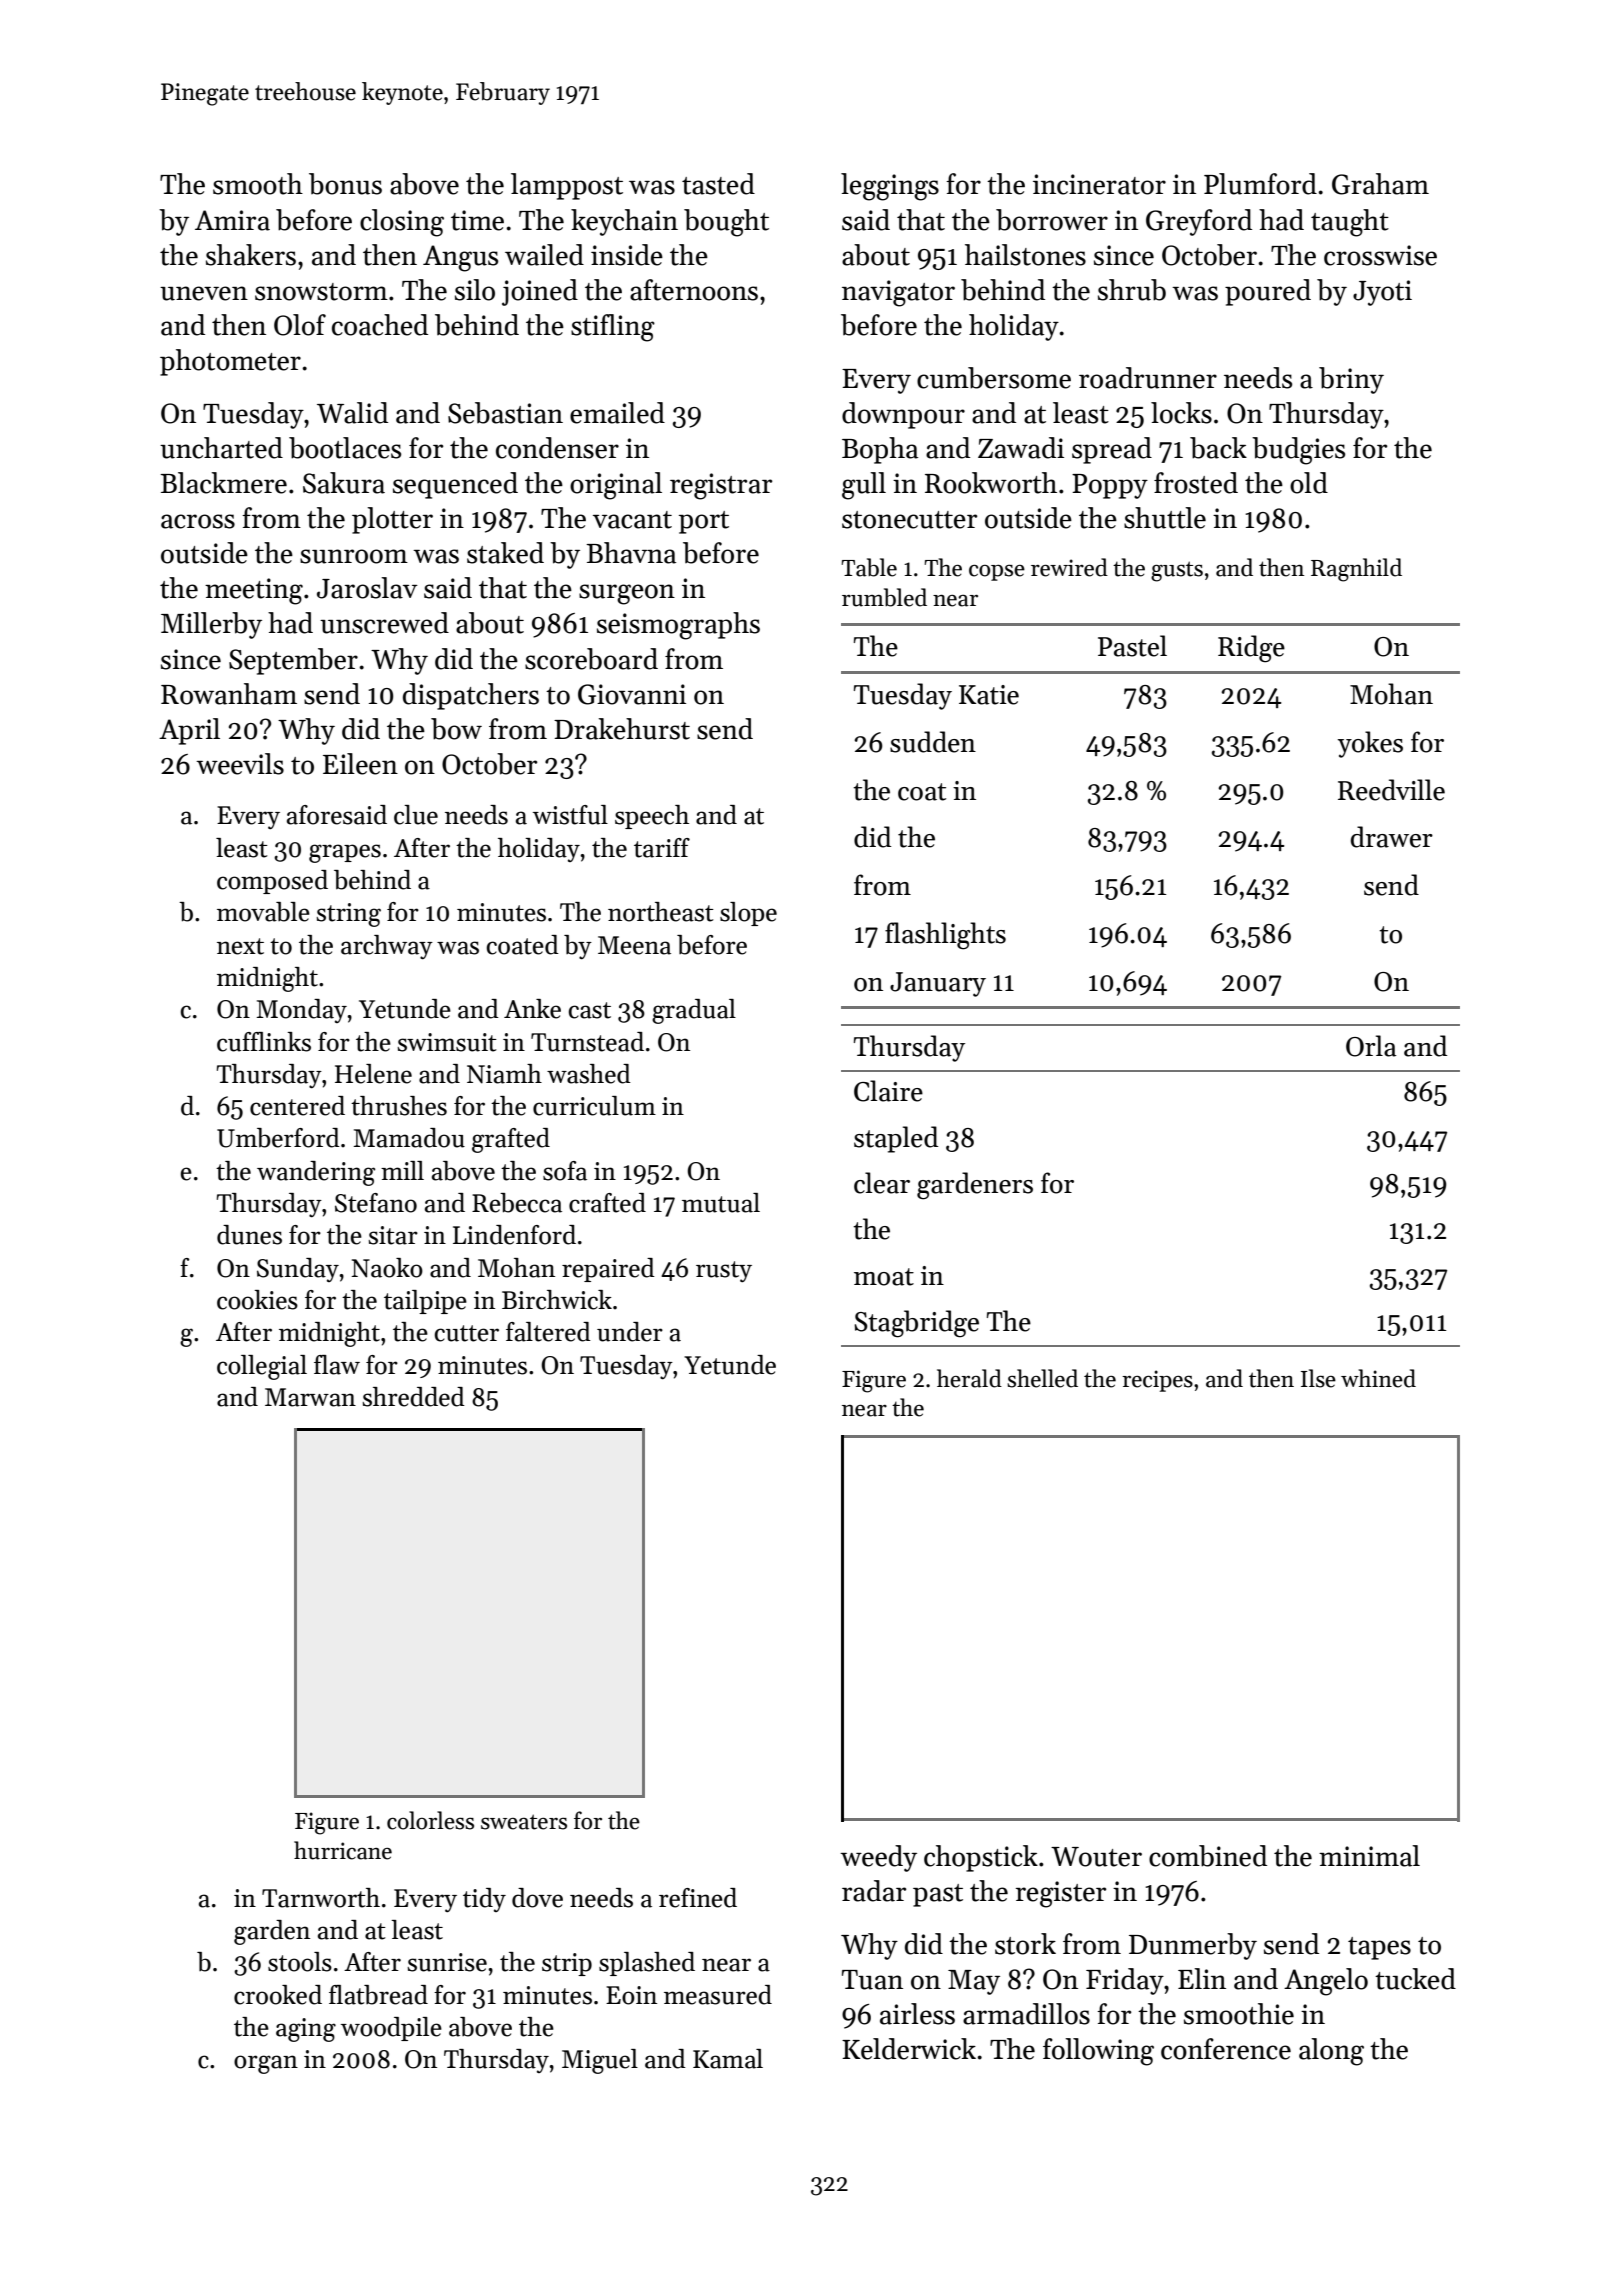  Describe the element at coordinates (1157, 1381) in the page. I see `recipes` at that location.
